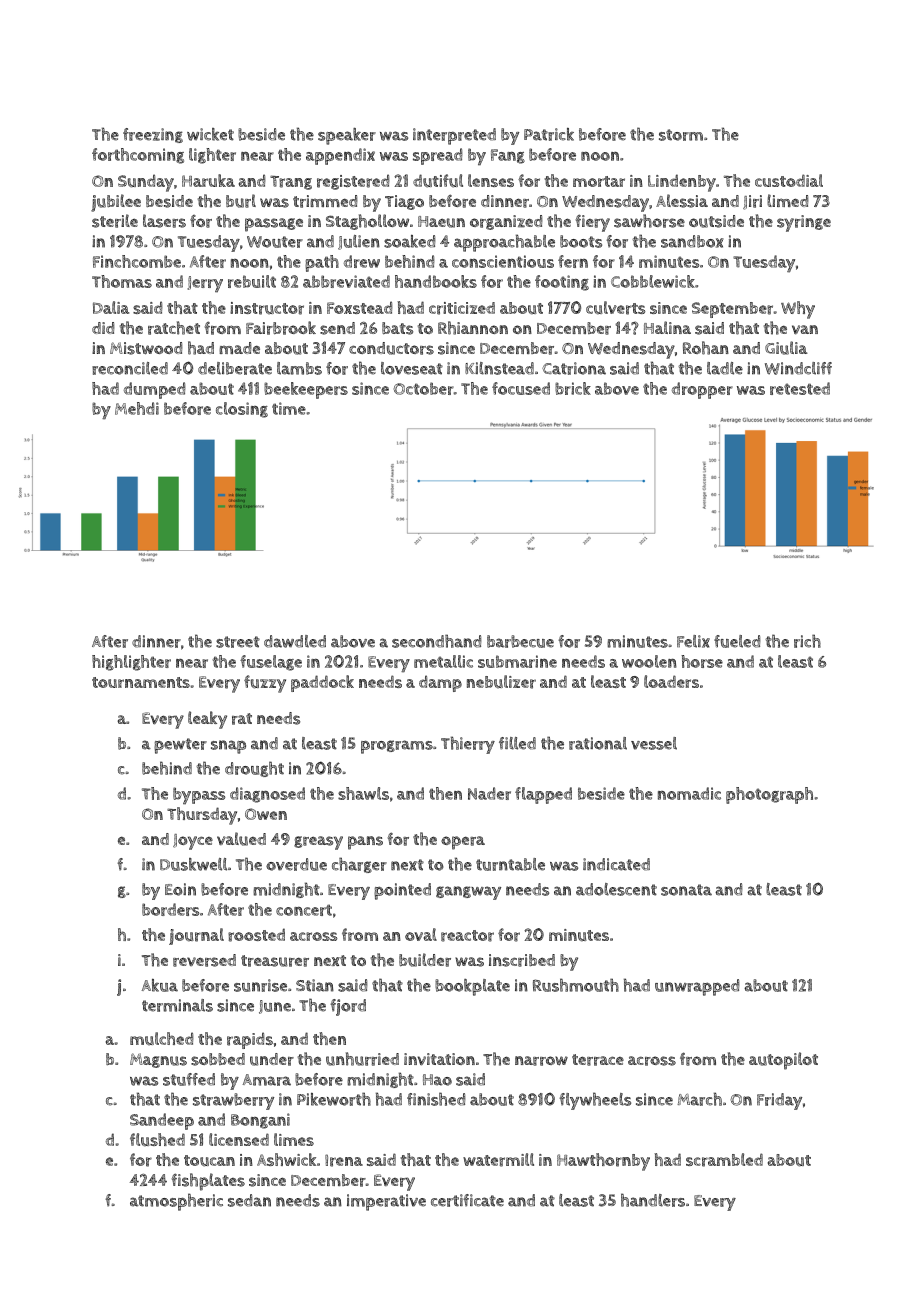  I want to click on loveseat, so click(412, 368).
